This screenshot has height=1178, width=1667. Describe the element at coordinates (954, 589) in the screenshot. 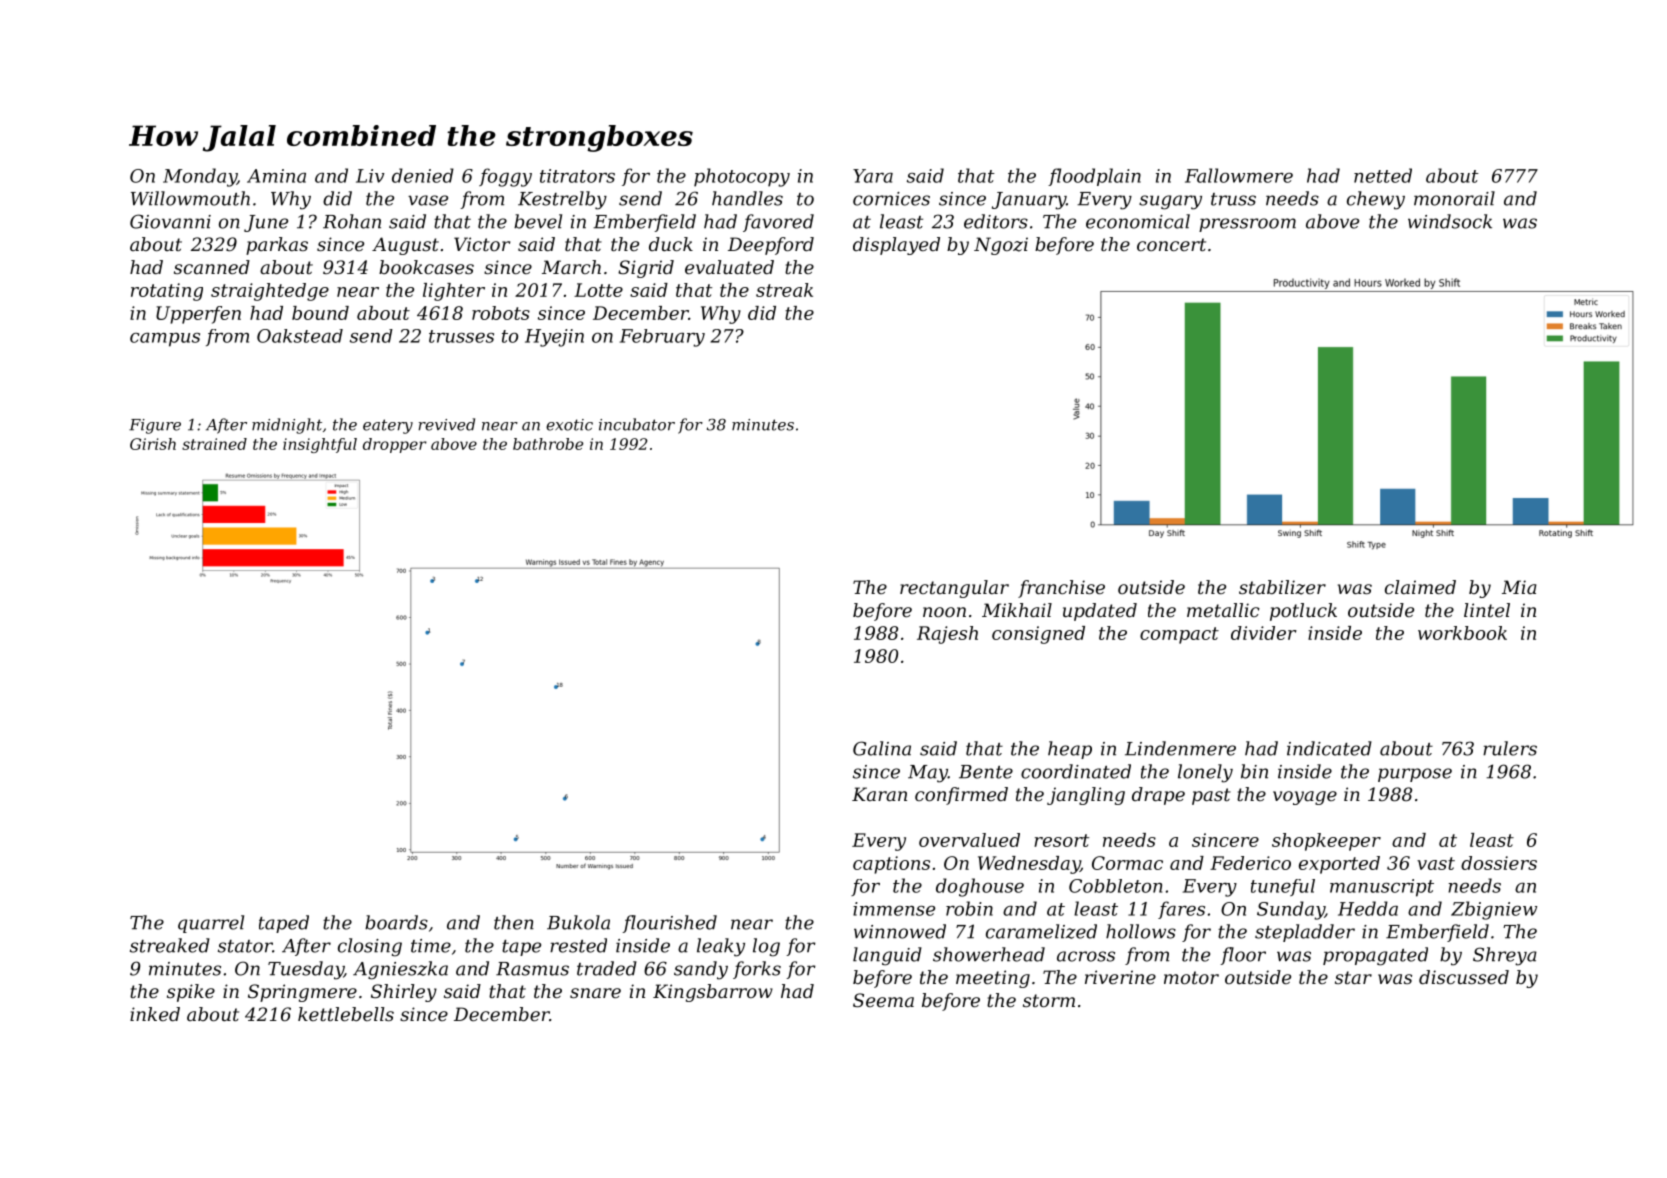

I see `rectangular` at that location.
